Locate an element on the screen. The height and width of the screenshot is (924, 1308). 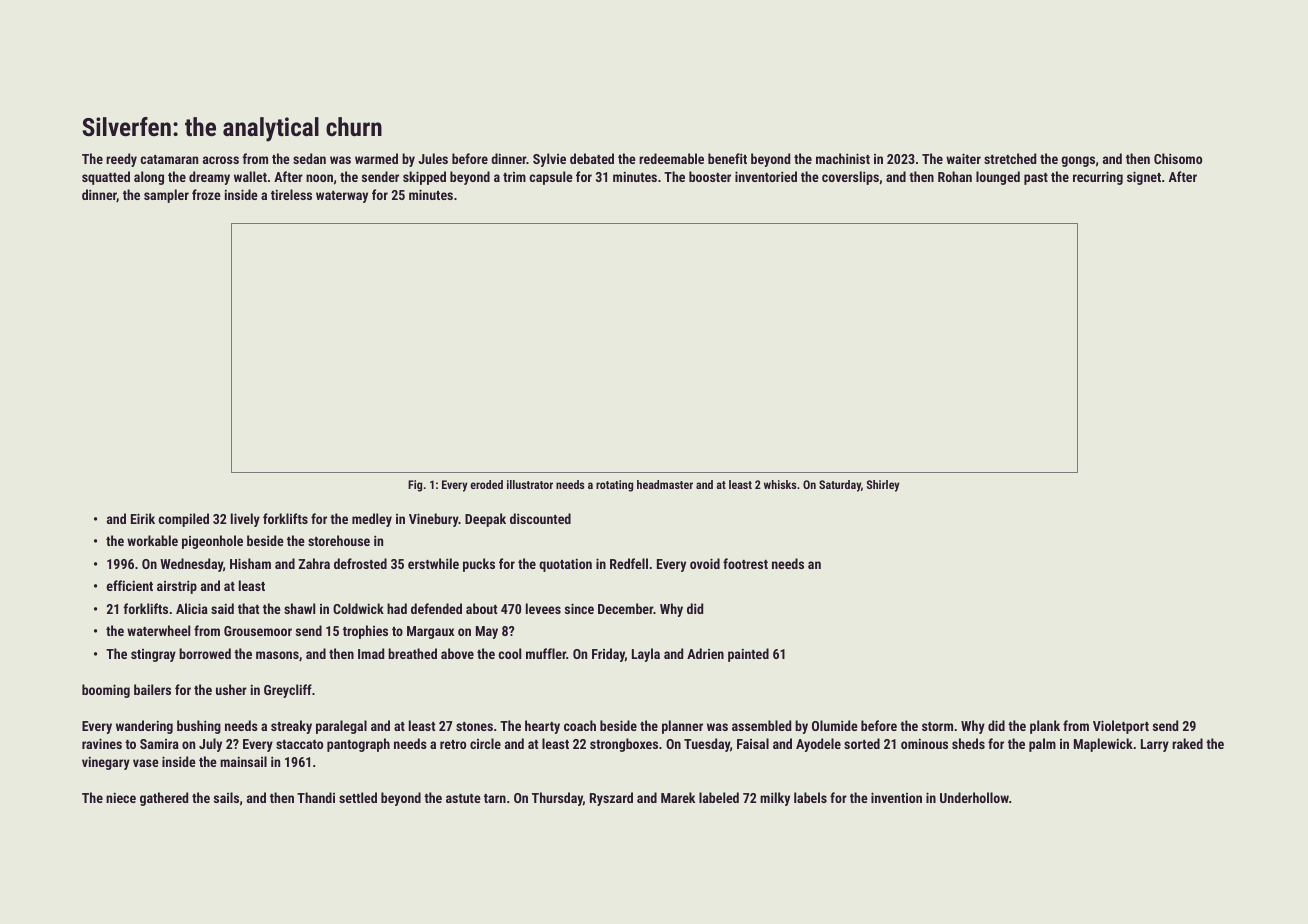
labels is located at coordinates (810, 797).
